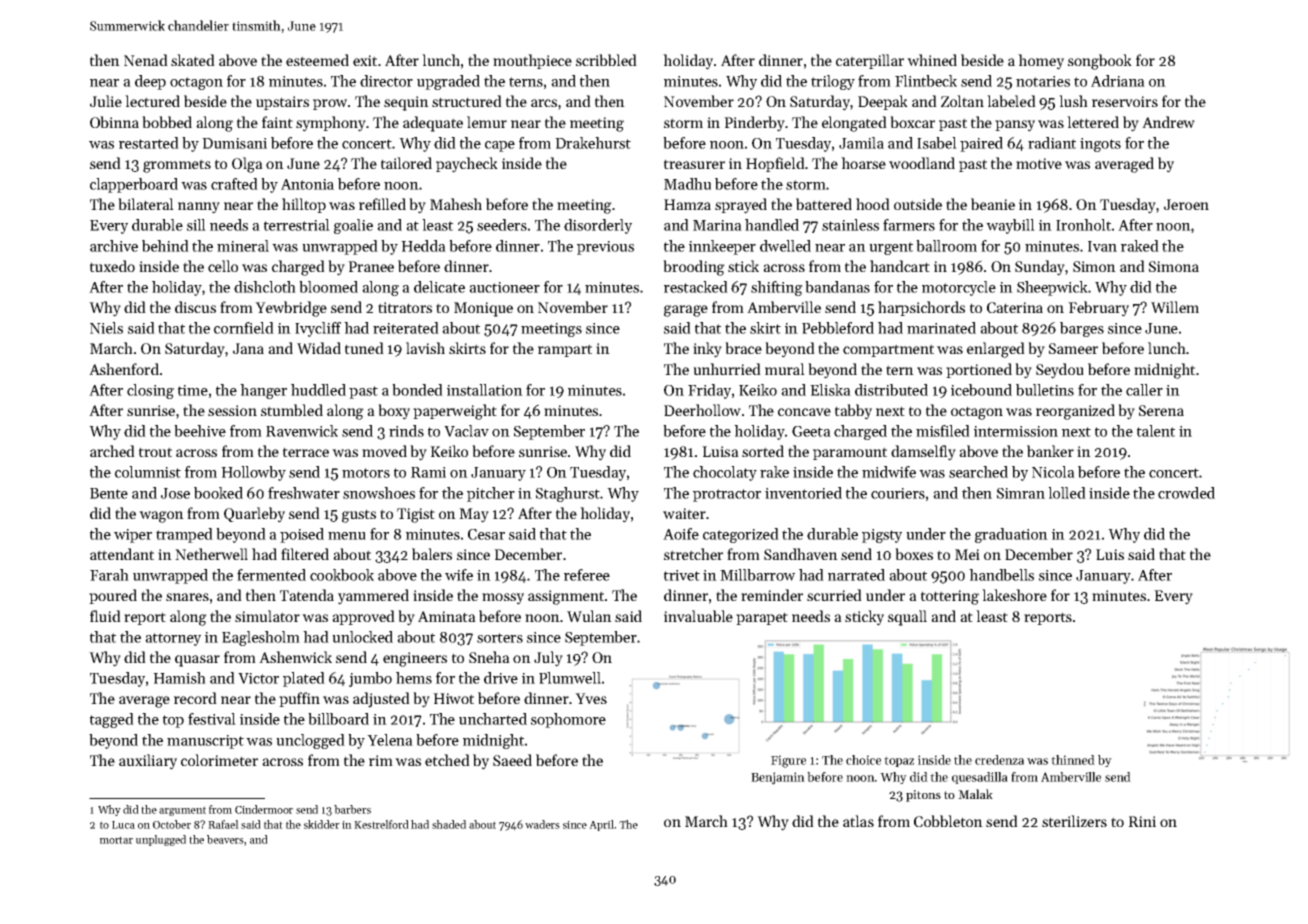 This screenshot has height=924, width=1308. I want to click on concave, so click(804, 412).
